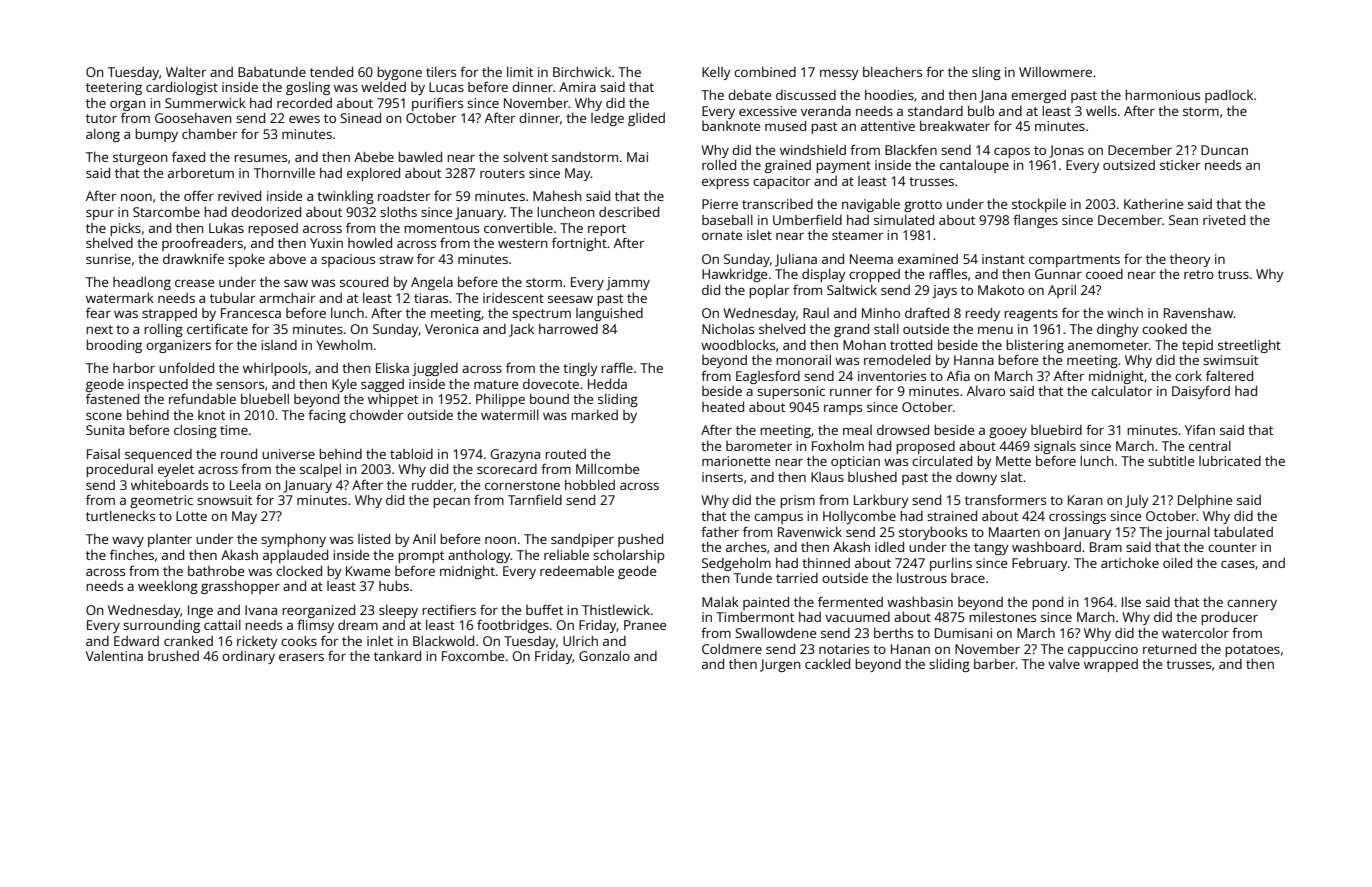  Describe the element at coordinates (582, 72) in the screenshot. I see `Birchwick` at that location.
